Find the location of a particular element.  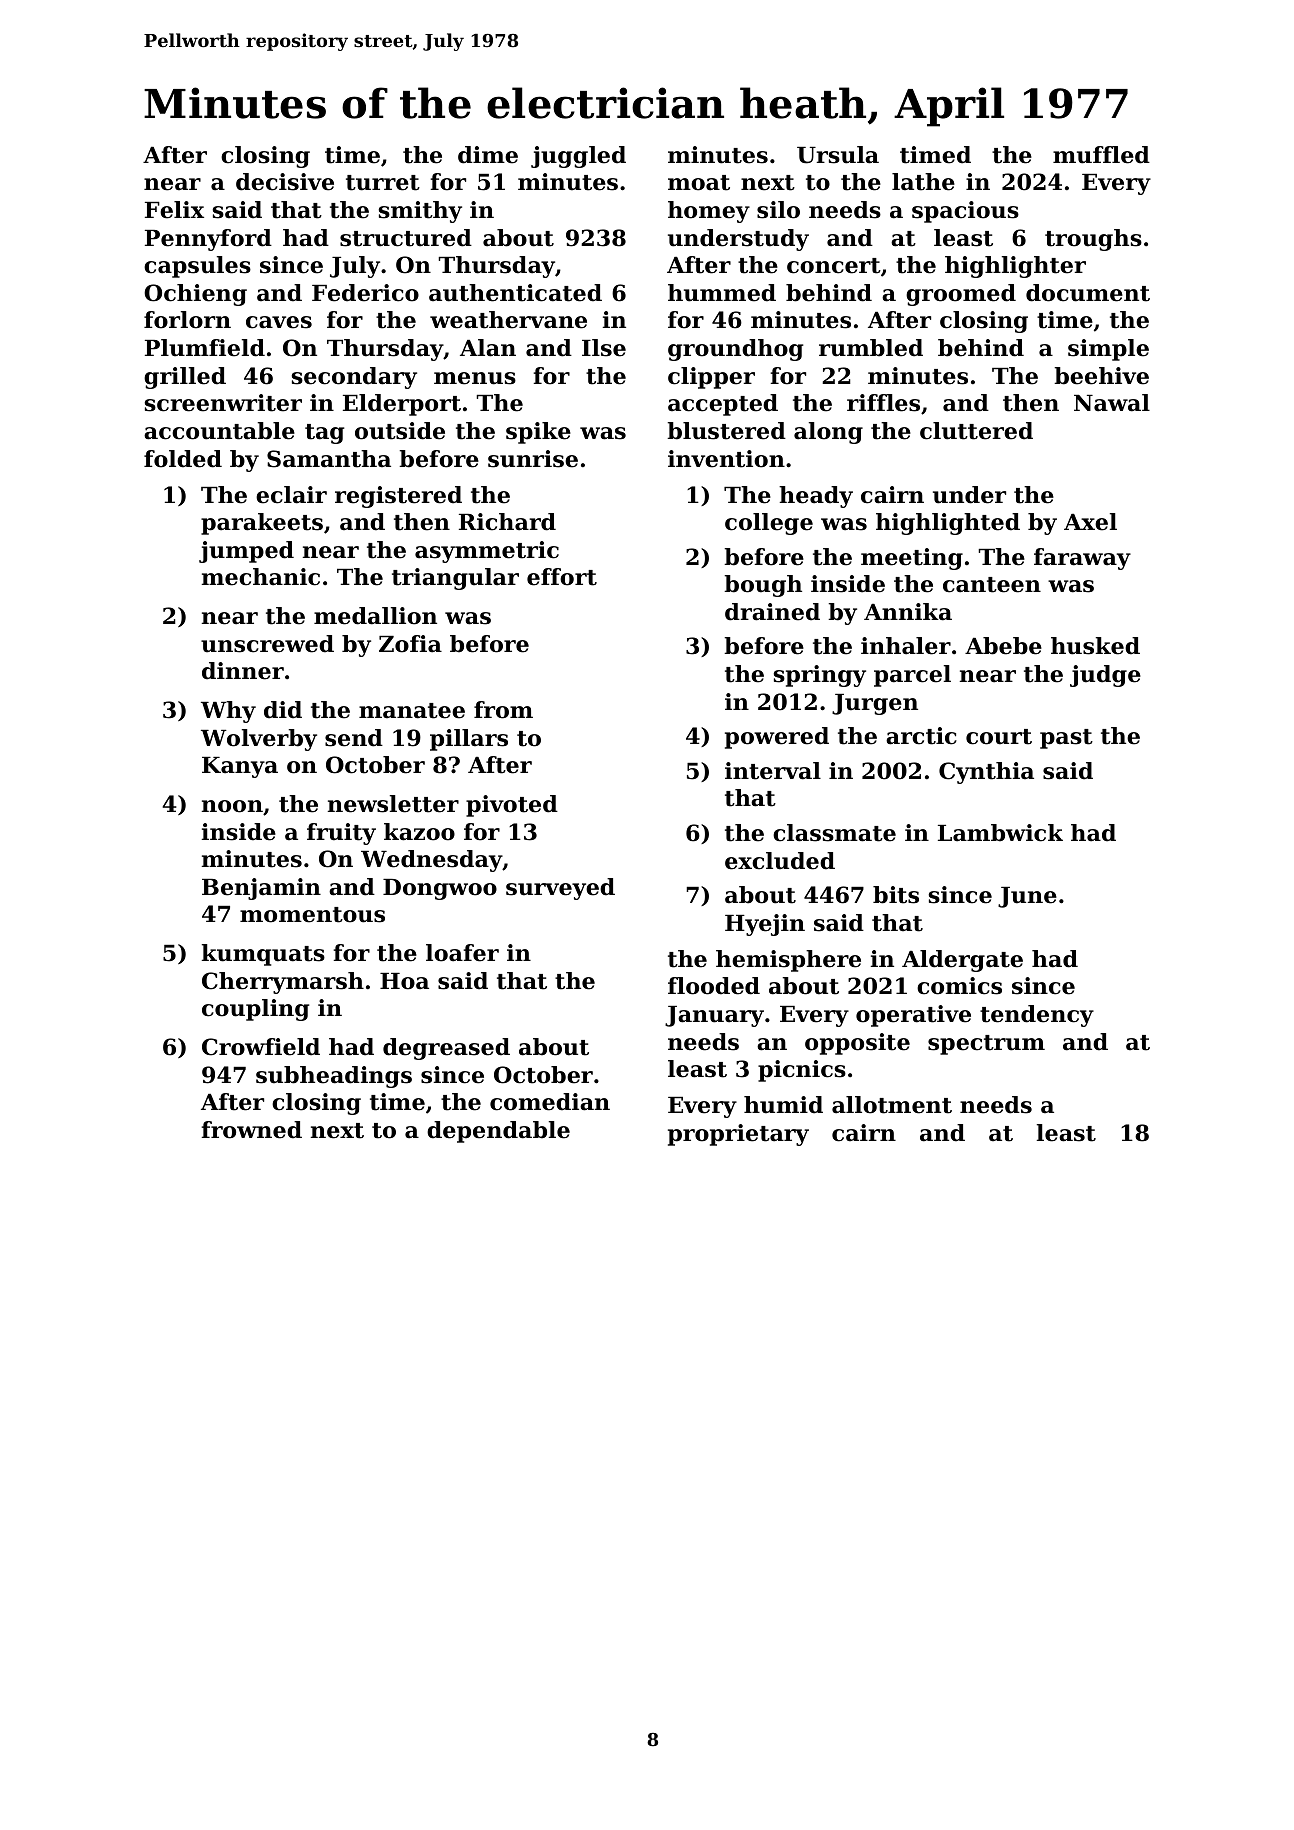

Ursula is located at coordinates (838, 155).
